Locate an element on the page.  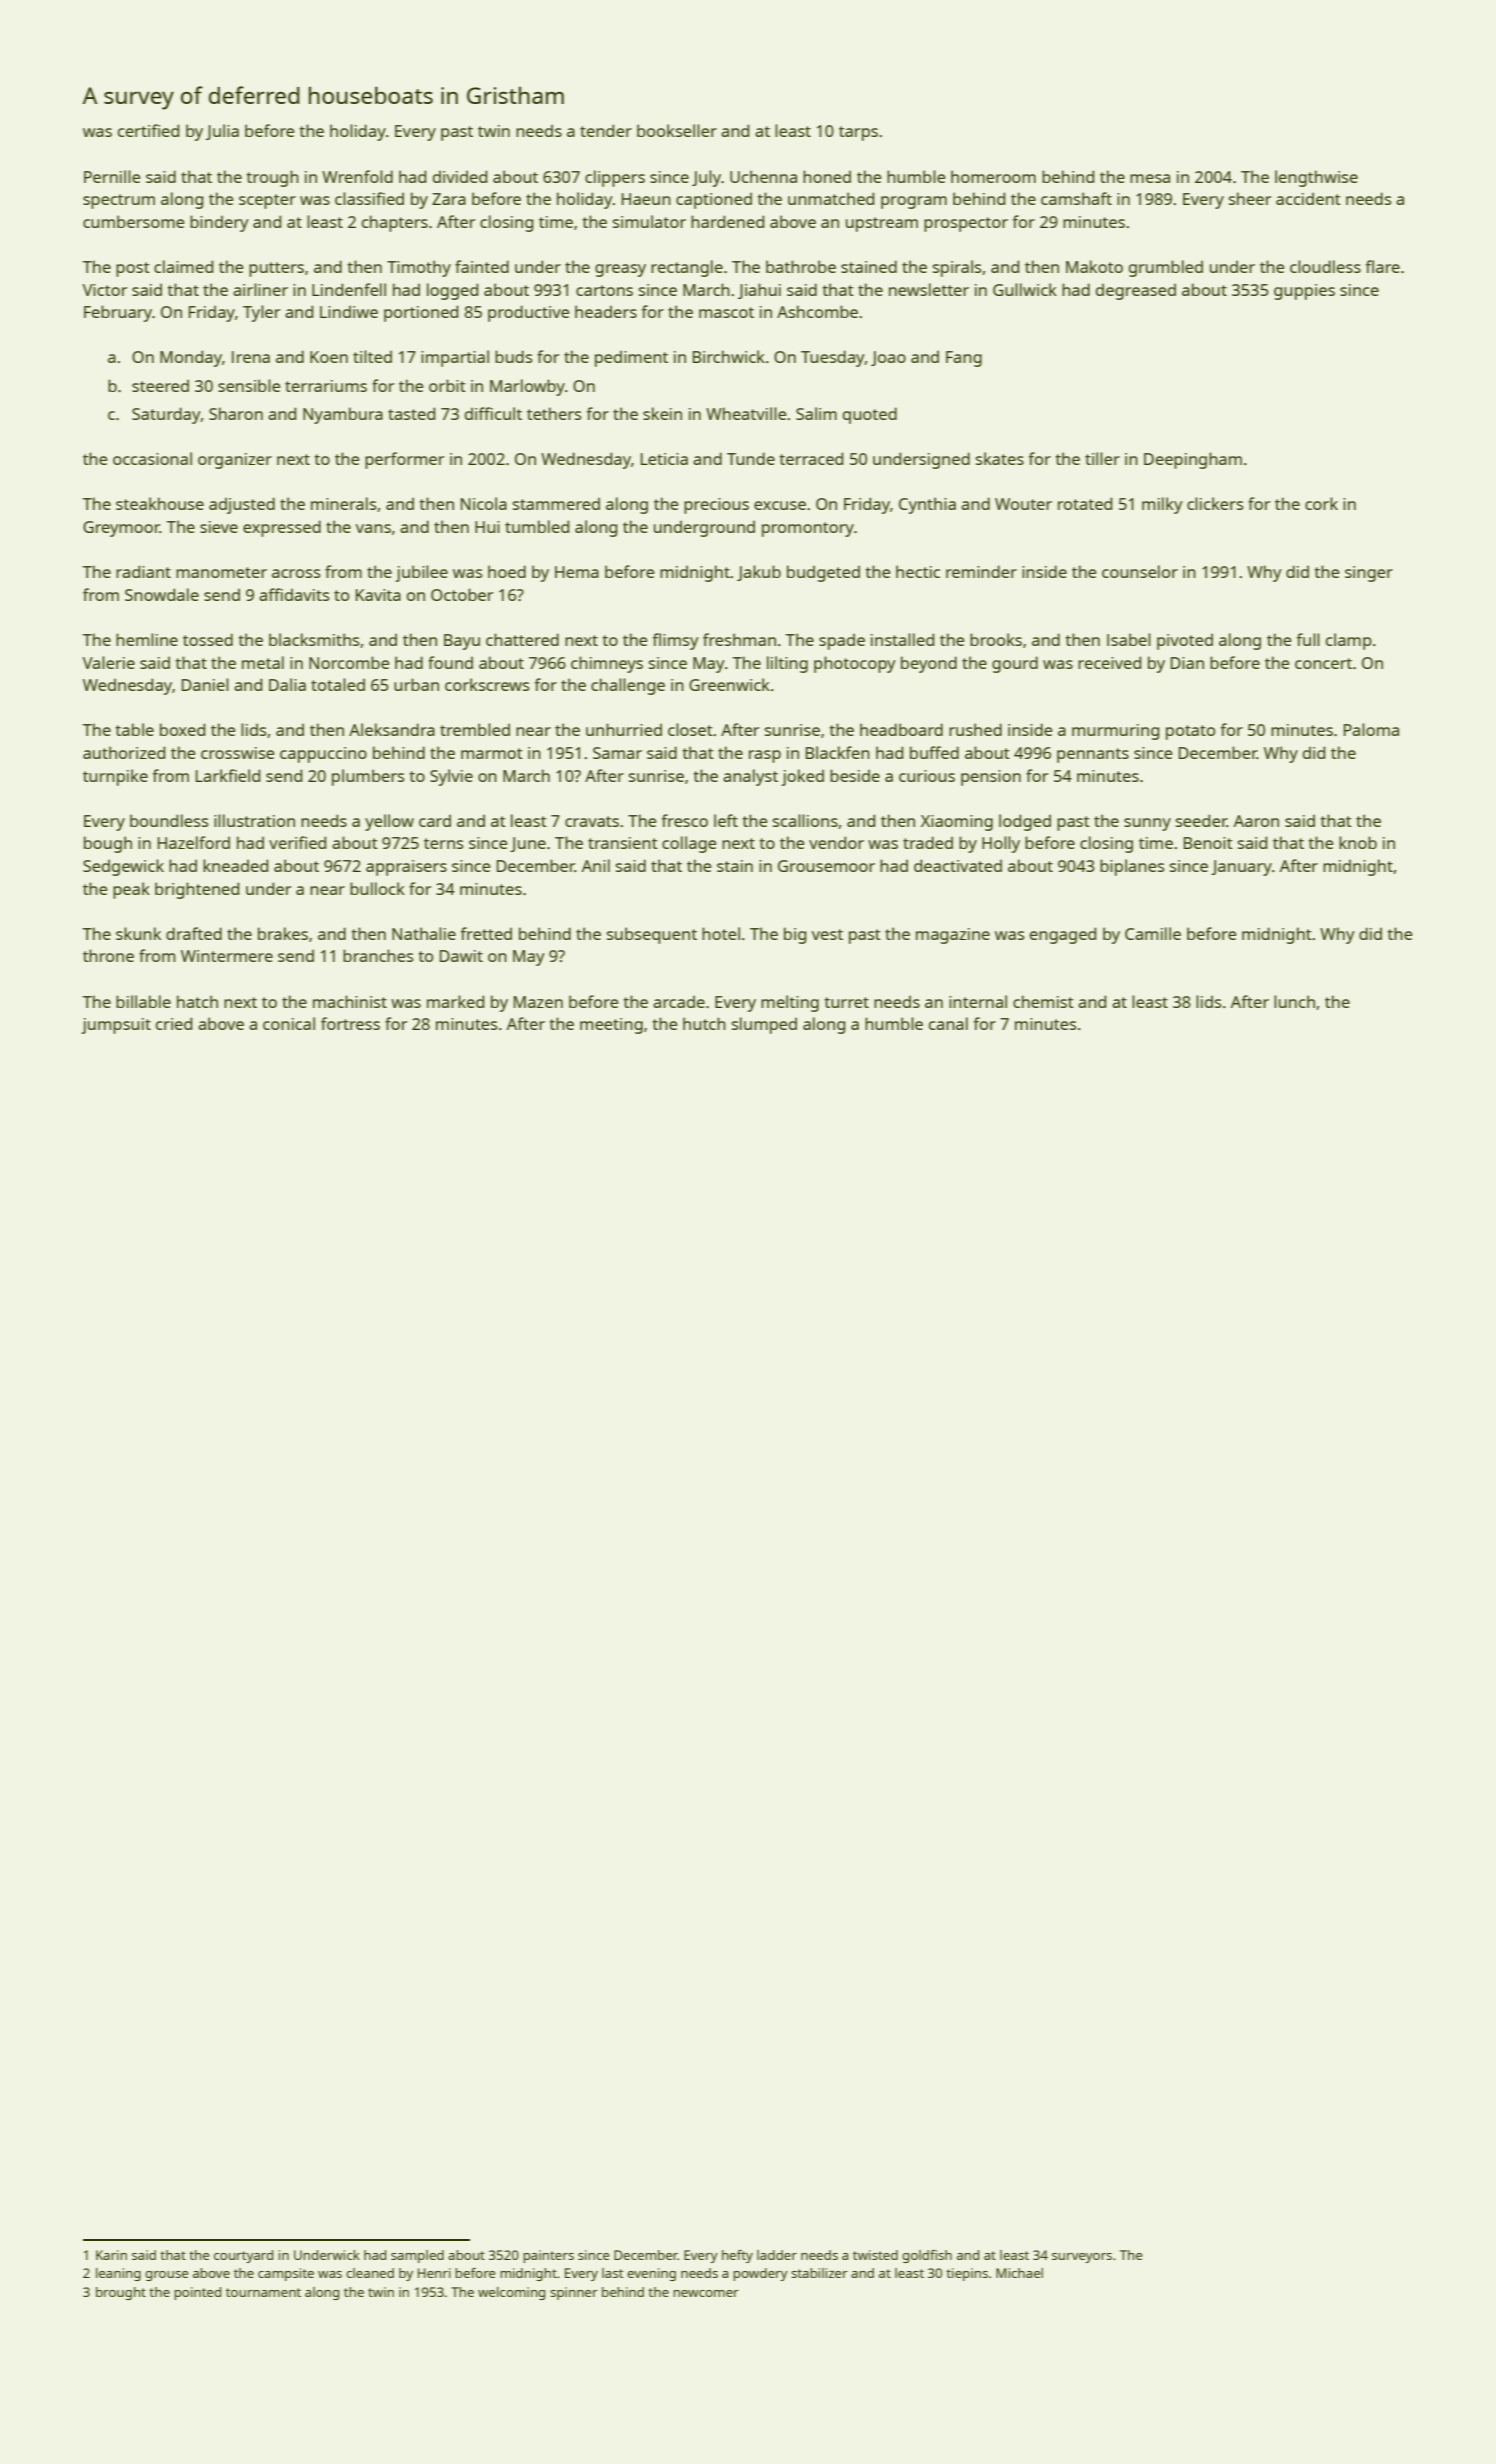
tender is located at coordinates (606, 130).
